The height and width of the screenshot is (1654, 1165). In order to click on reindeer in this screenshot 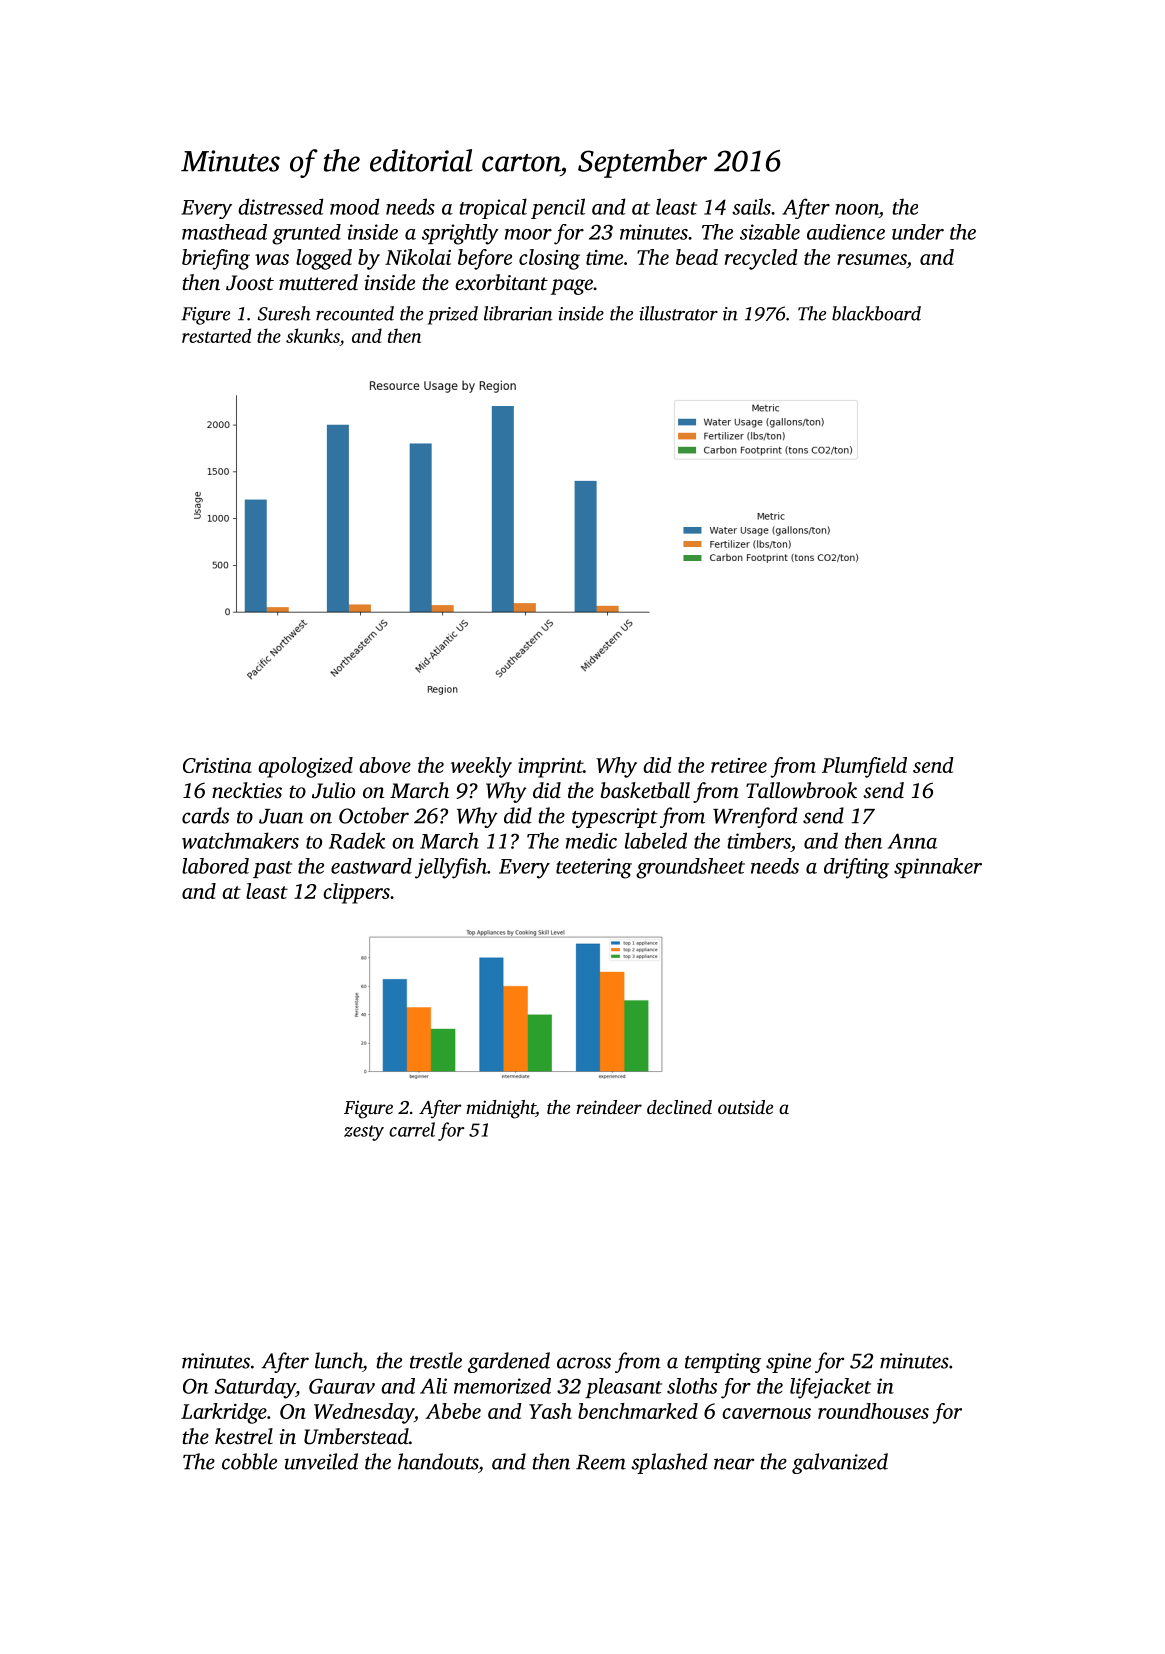, I will do `click(609, 1107)`.
